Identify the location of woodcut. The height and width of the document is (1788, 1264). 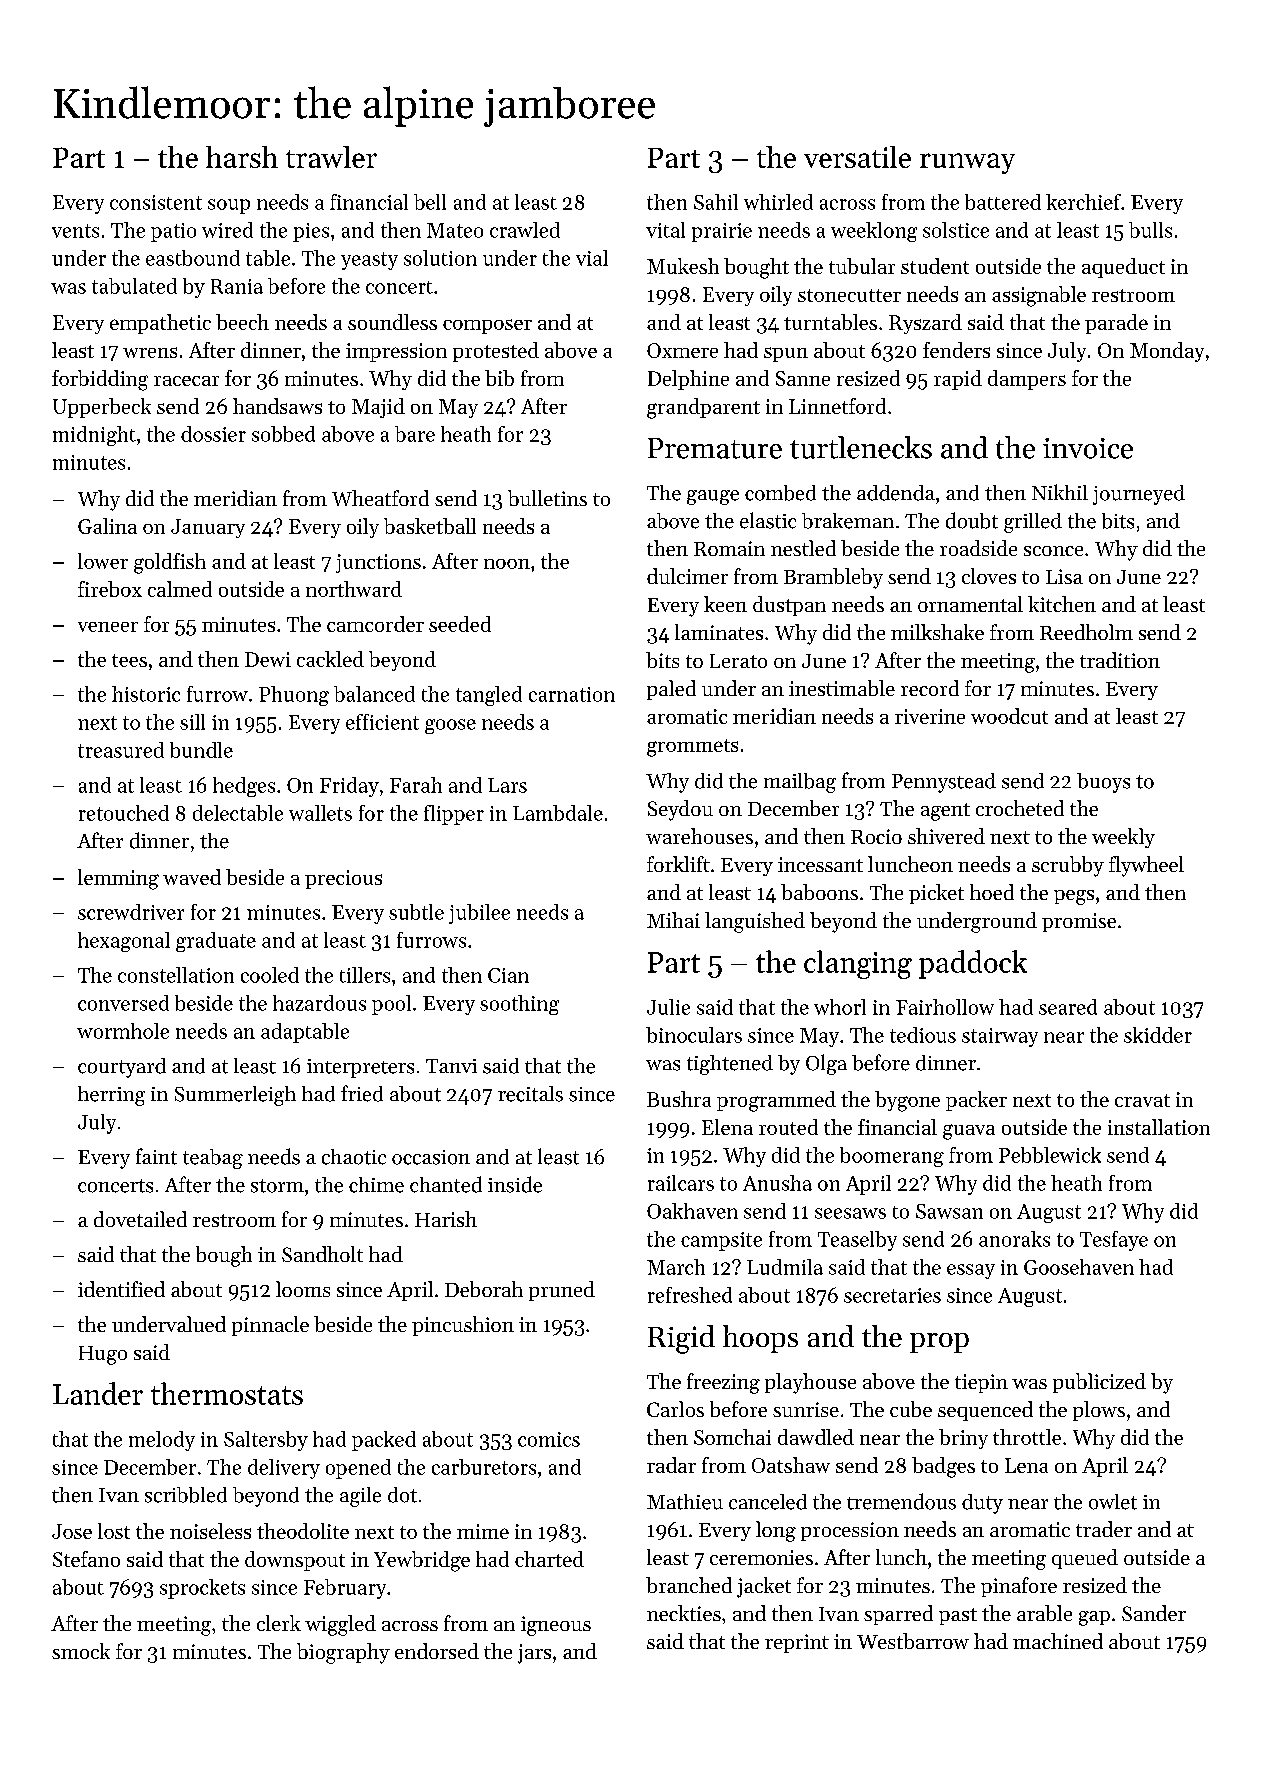
(1009, 716).
